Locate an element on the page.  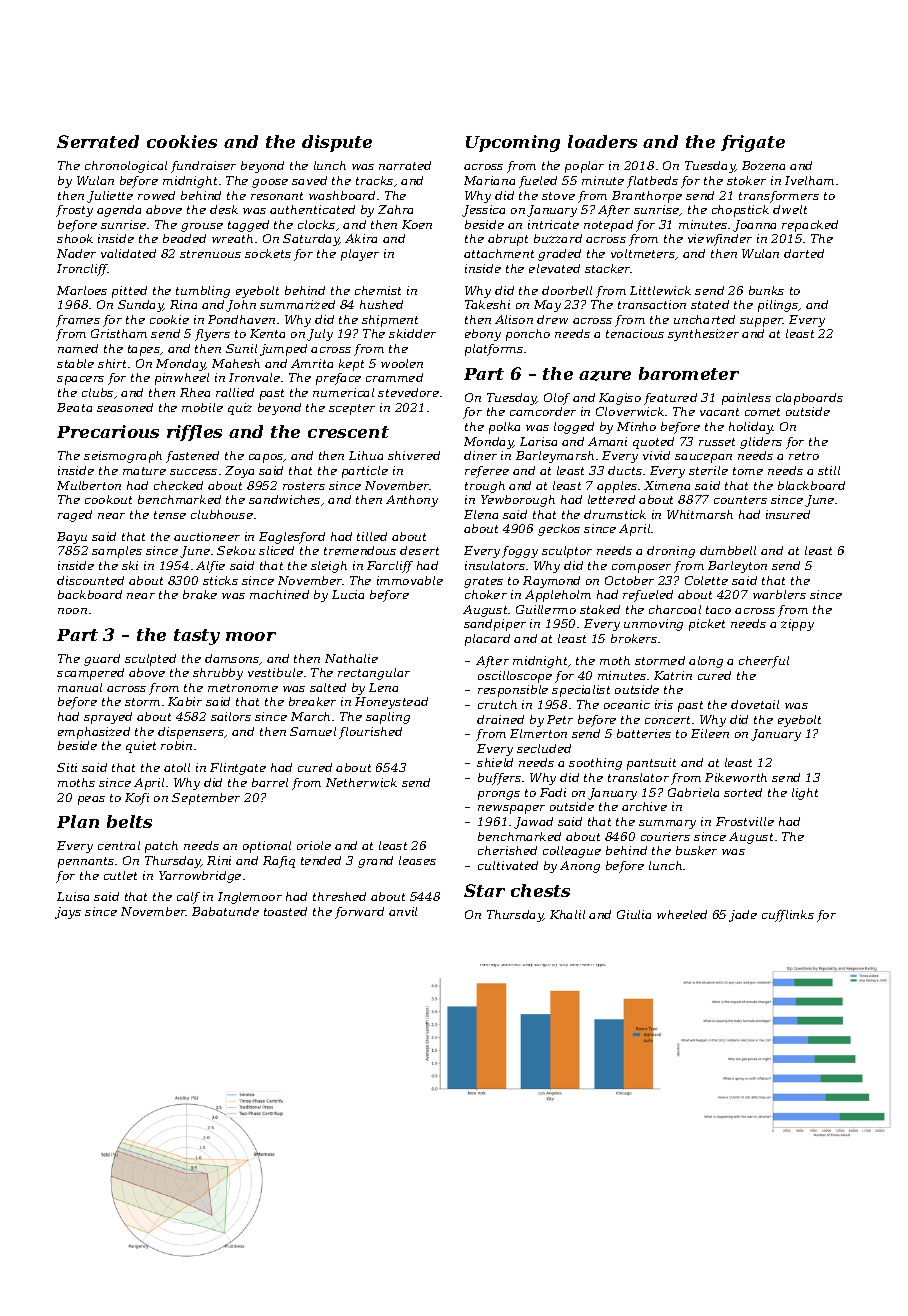
tome is located at coordinates (748, 471).
